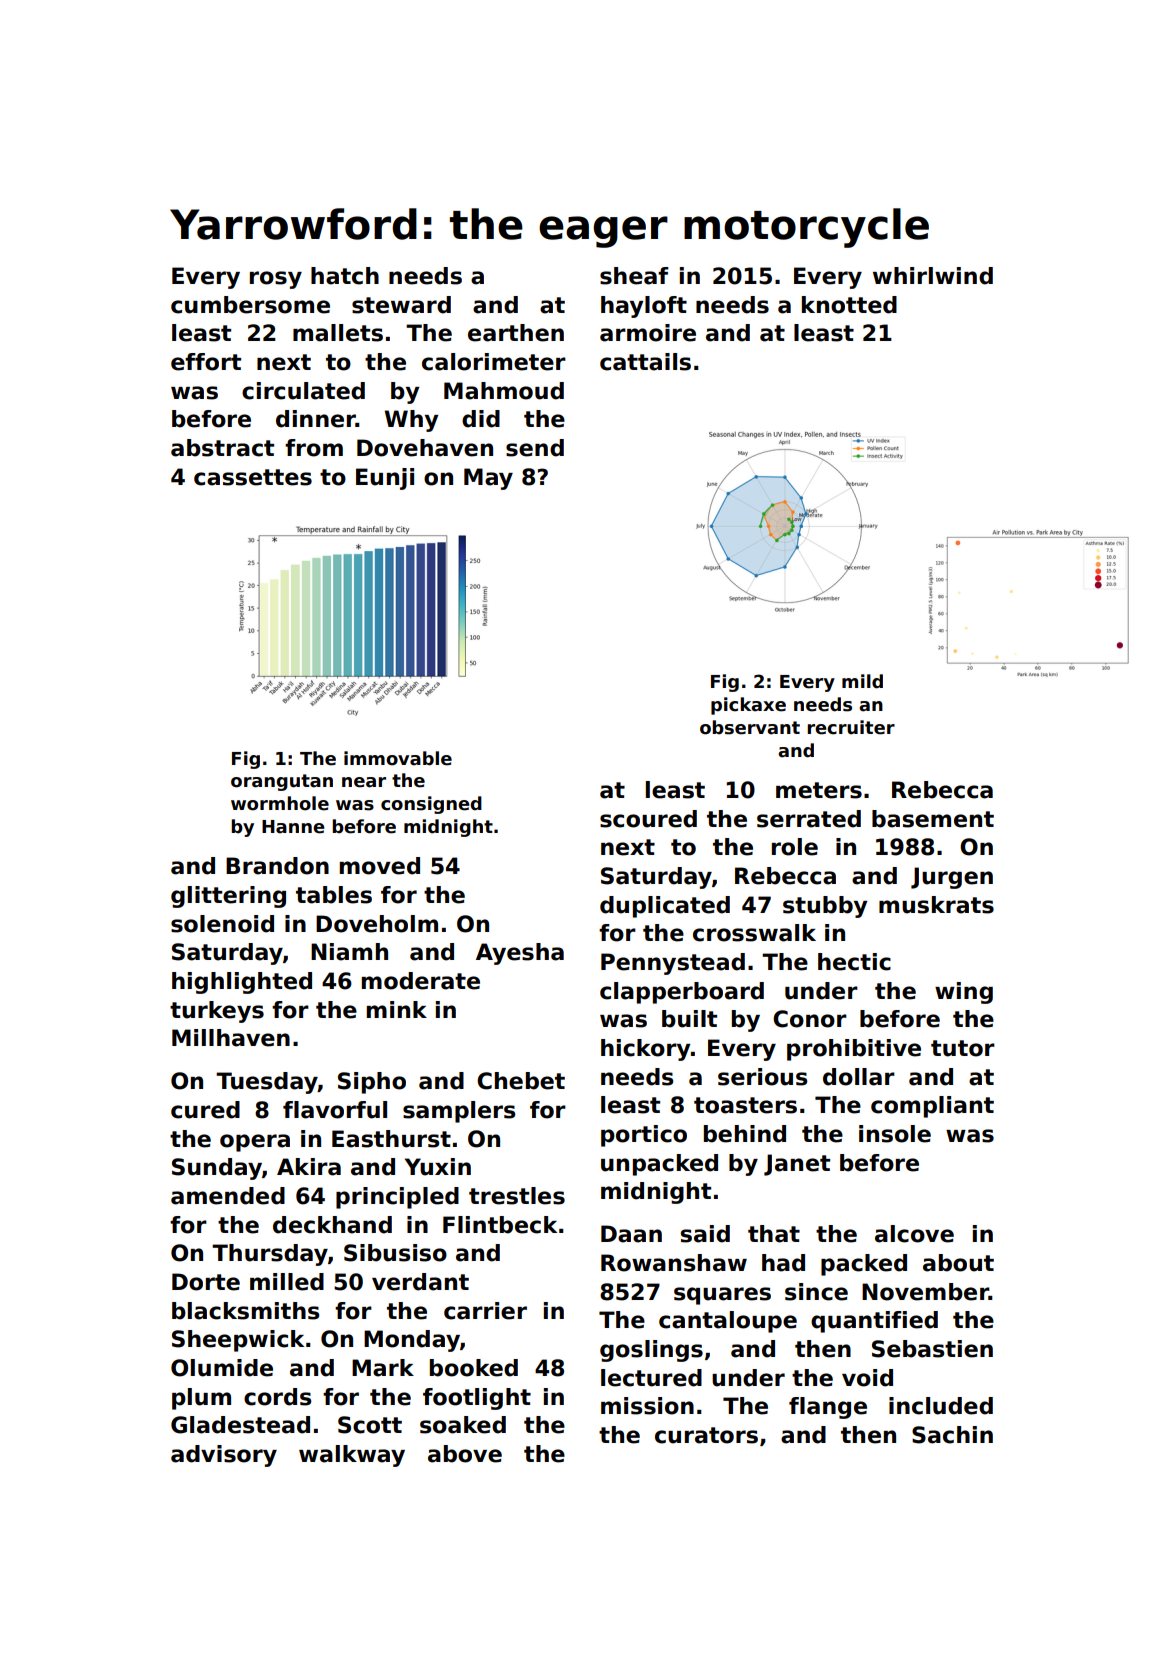 The image size is (1165, 1654). I want to click on effort, so click(206, 362).
